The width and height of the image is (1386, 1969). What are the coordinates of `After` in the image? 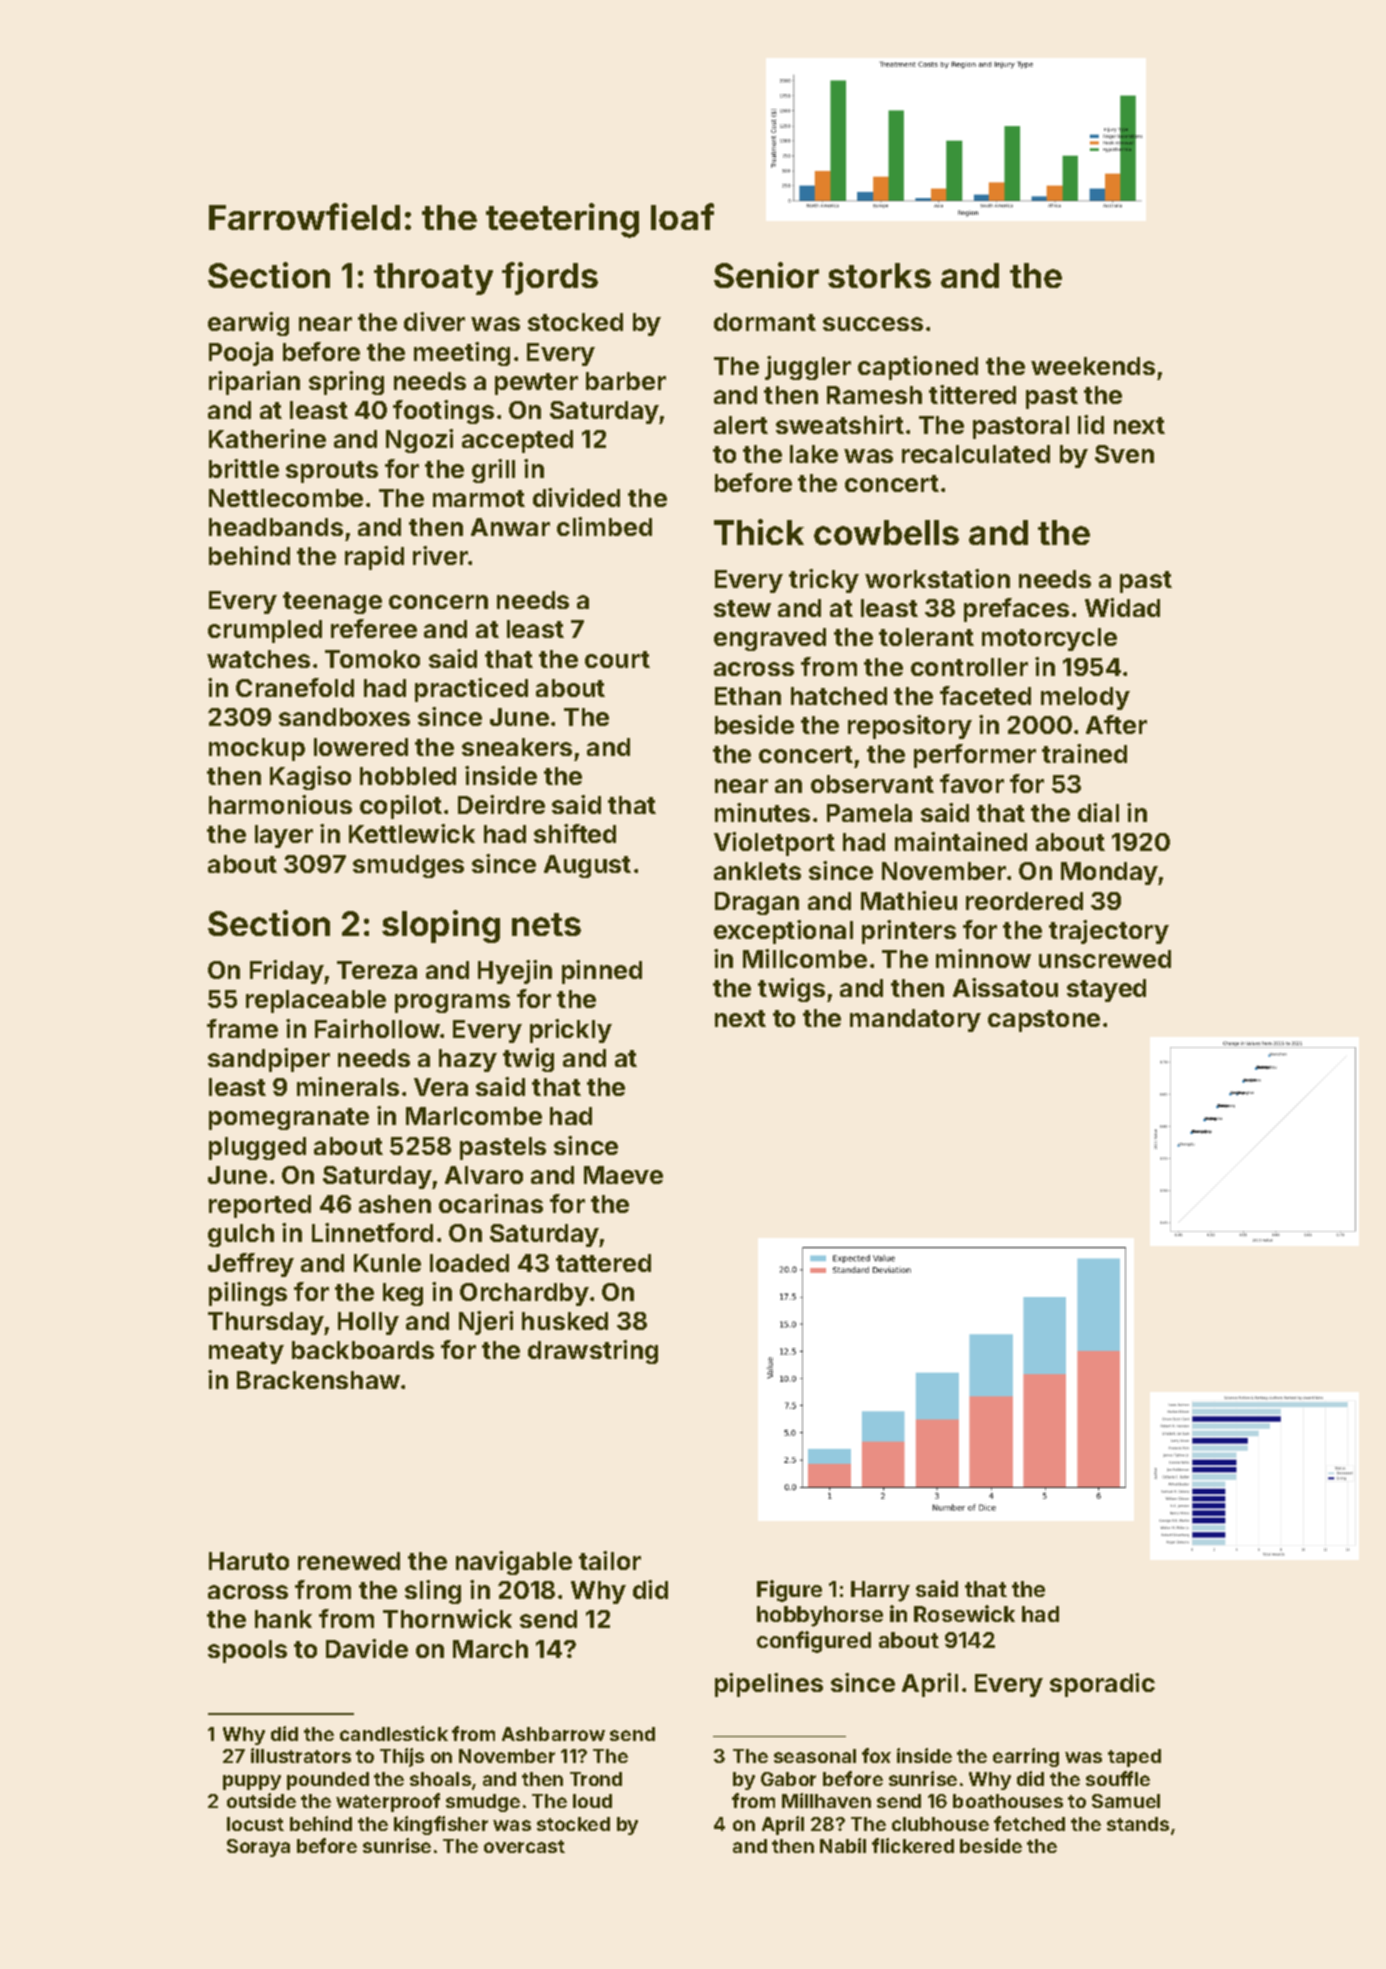 It's located at (1116, 724).
